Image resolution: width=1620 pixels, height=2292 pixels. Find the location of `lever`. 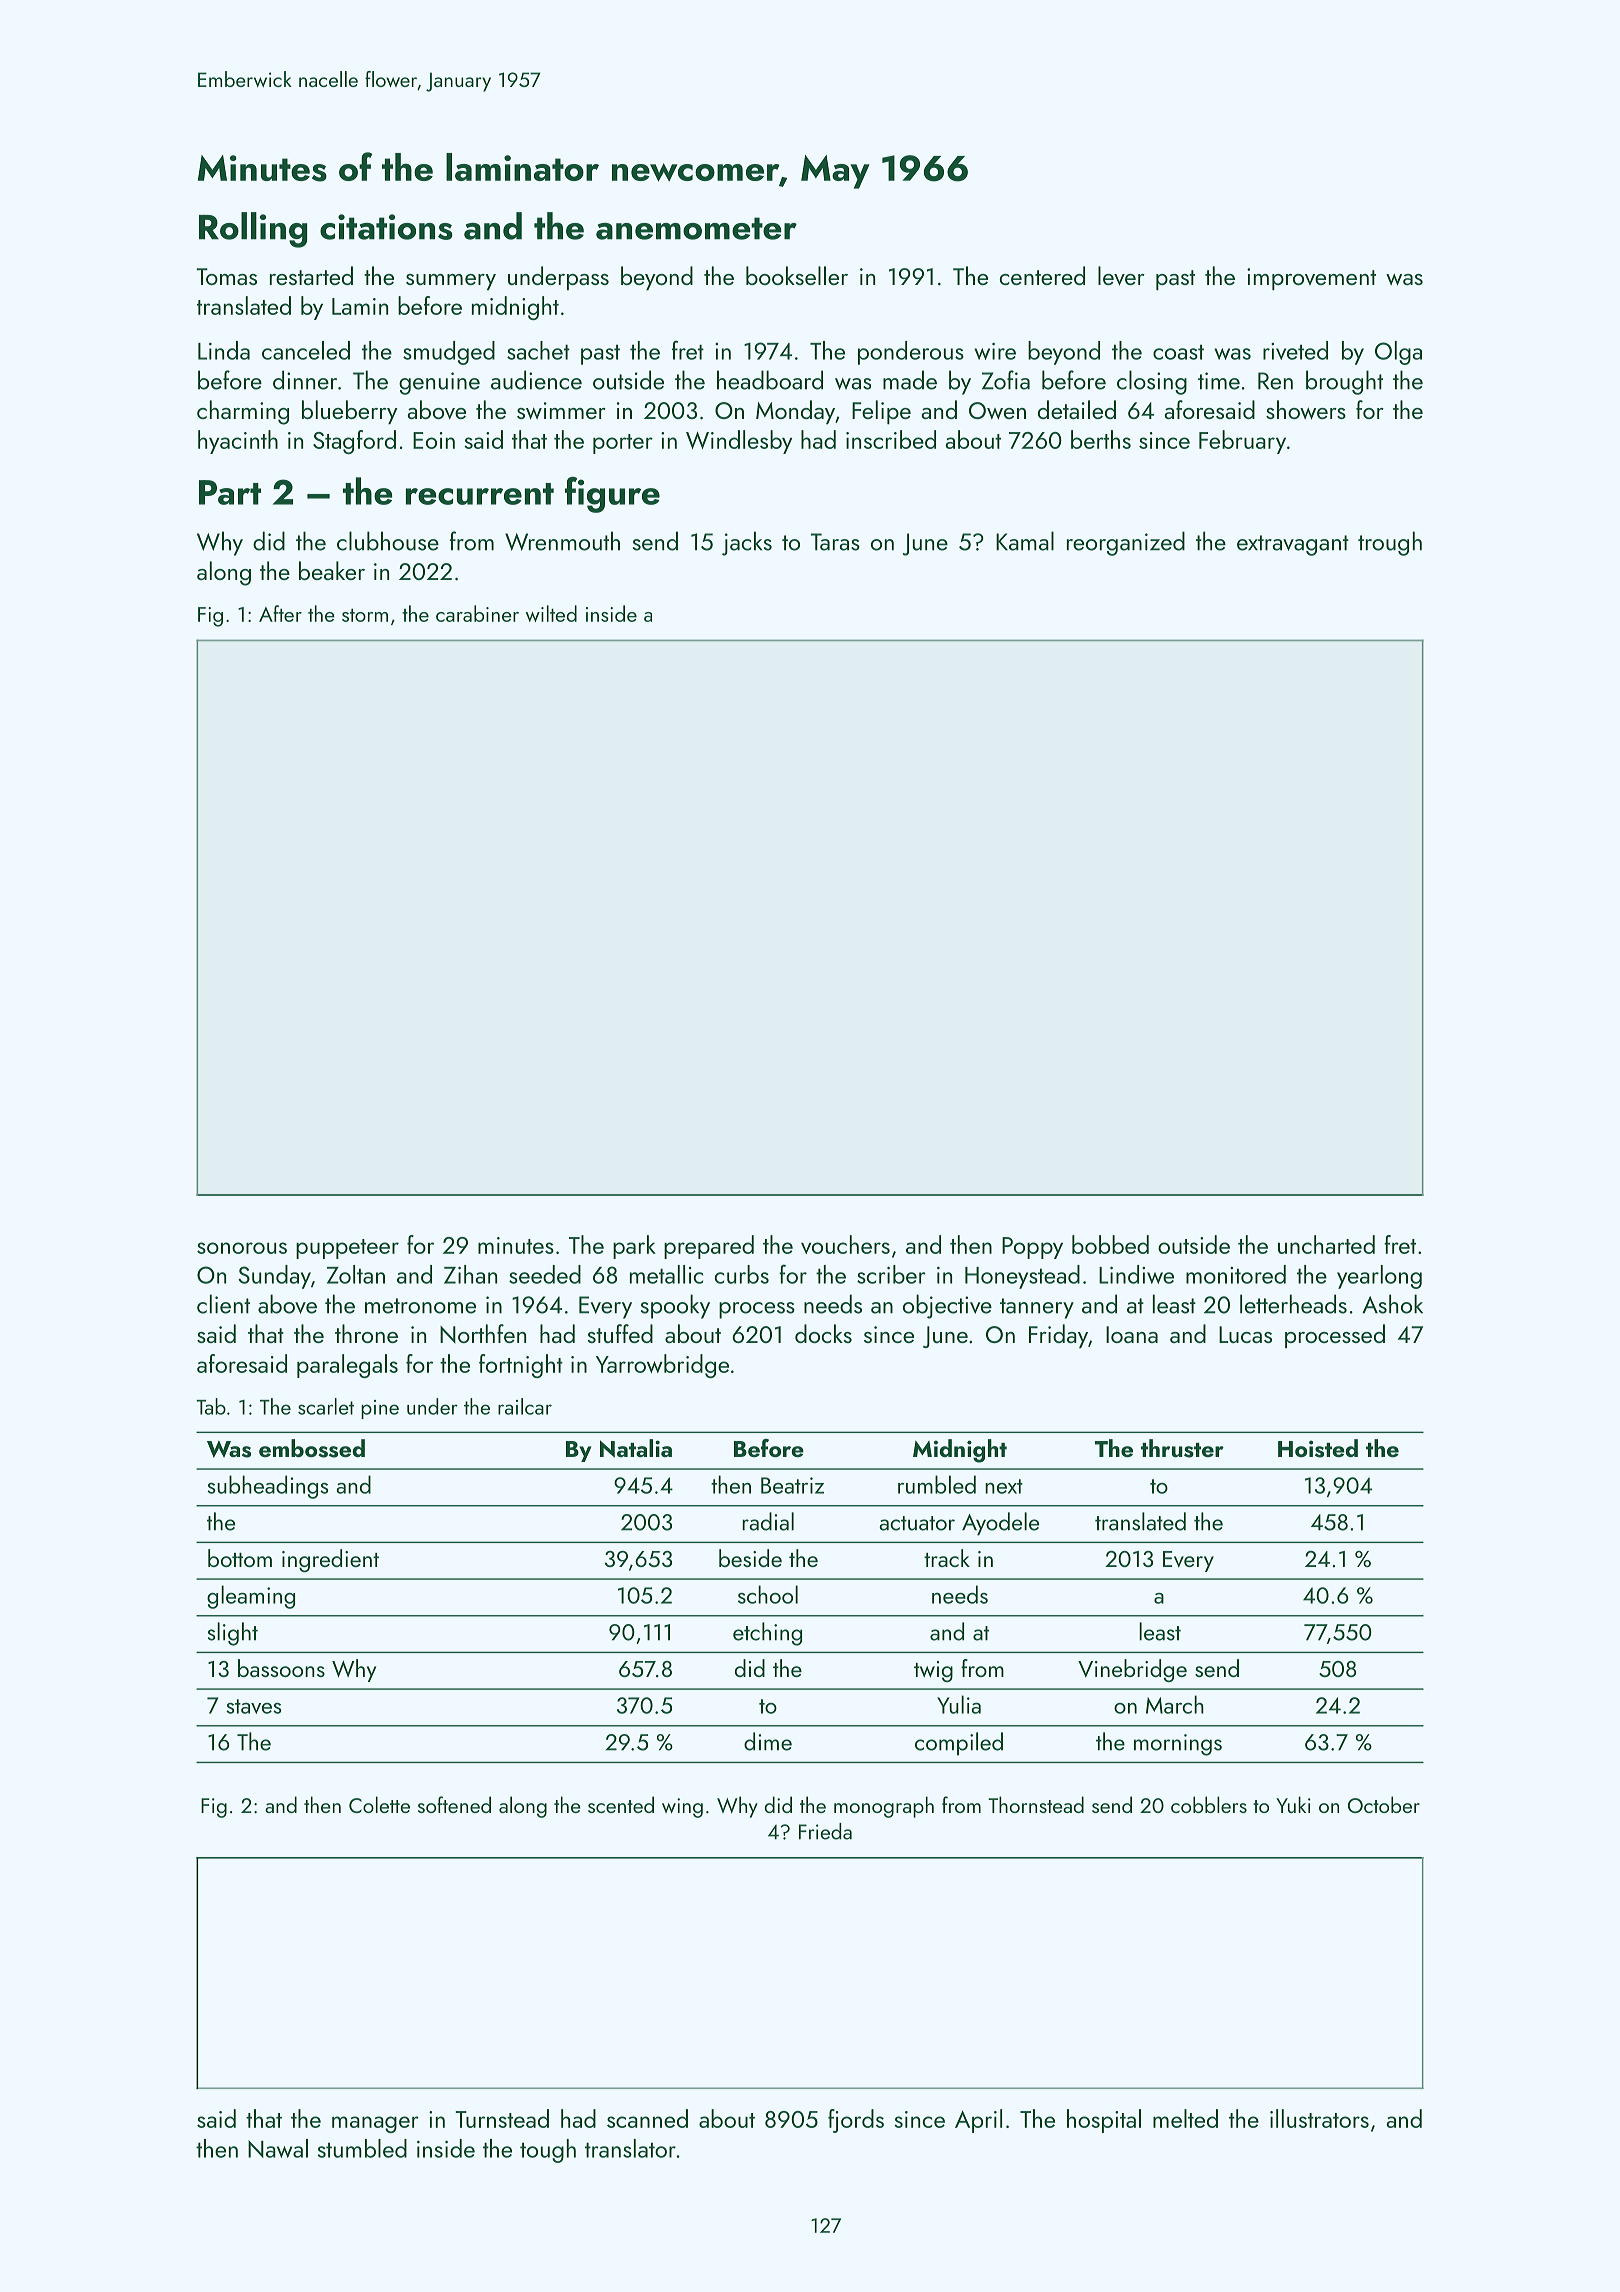

lever is located at coordinates (1121, 276).
